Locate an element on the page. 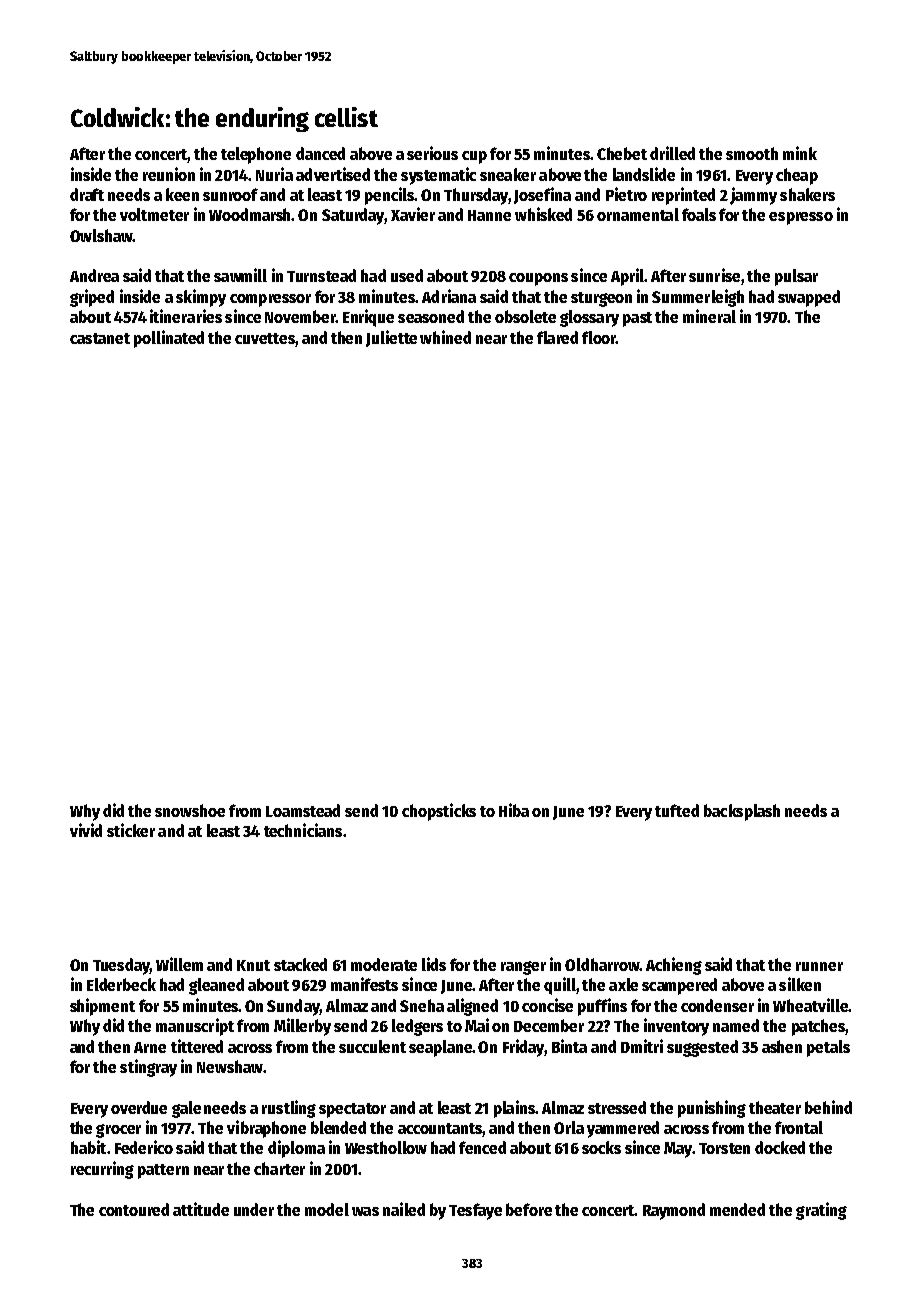 This document has height=1308, width=924. snowshoe is located at coordinates (190, 810).
